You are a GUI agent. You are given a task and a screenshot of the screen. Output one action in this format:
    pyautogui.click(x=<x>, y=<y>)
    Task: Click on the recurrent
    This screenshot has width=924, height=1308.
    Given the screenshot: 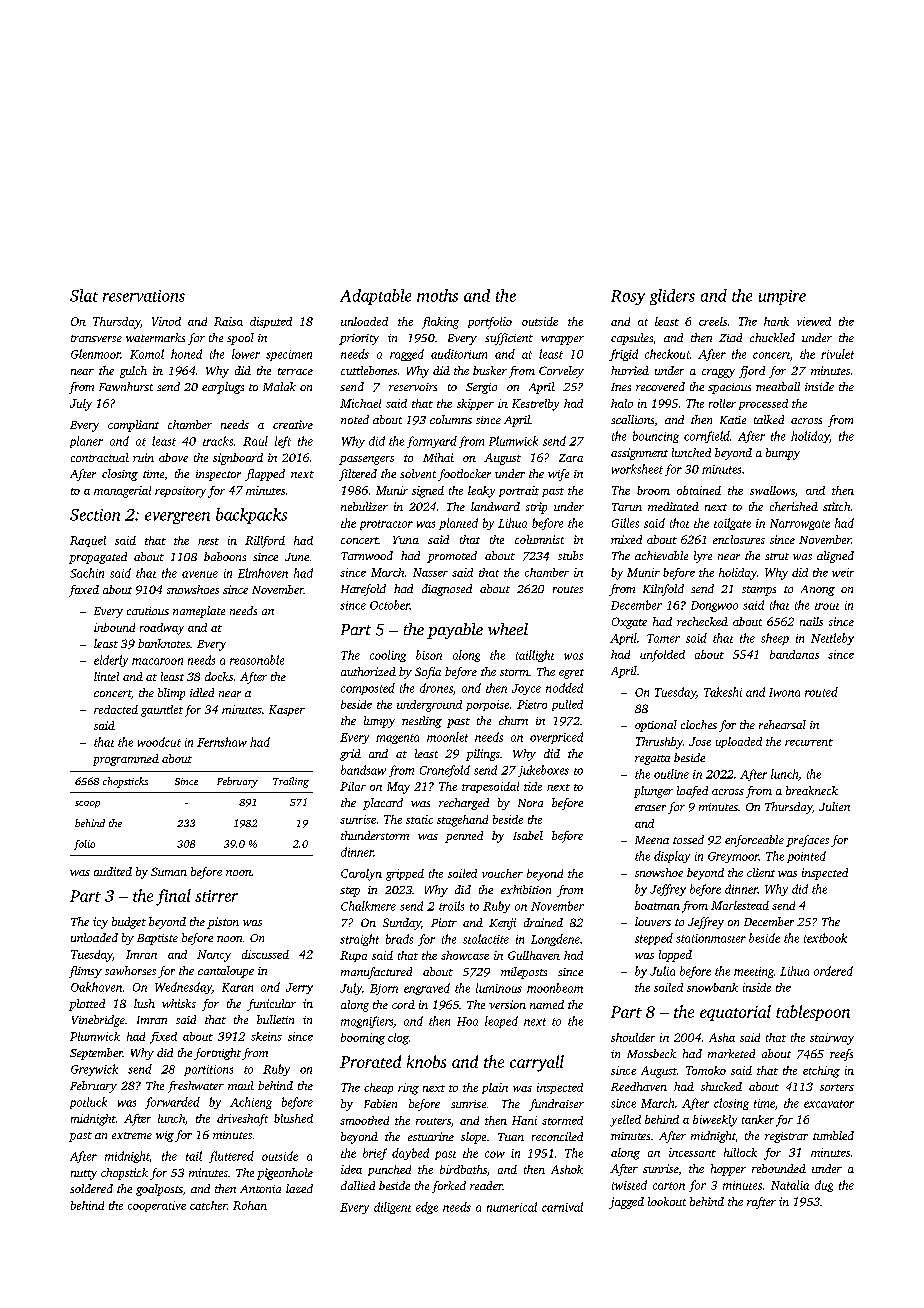 What is the action you would take?
    pyautogui.click(x=809, y=742)
